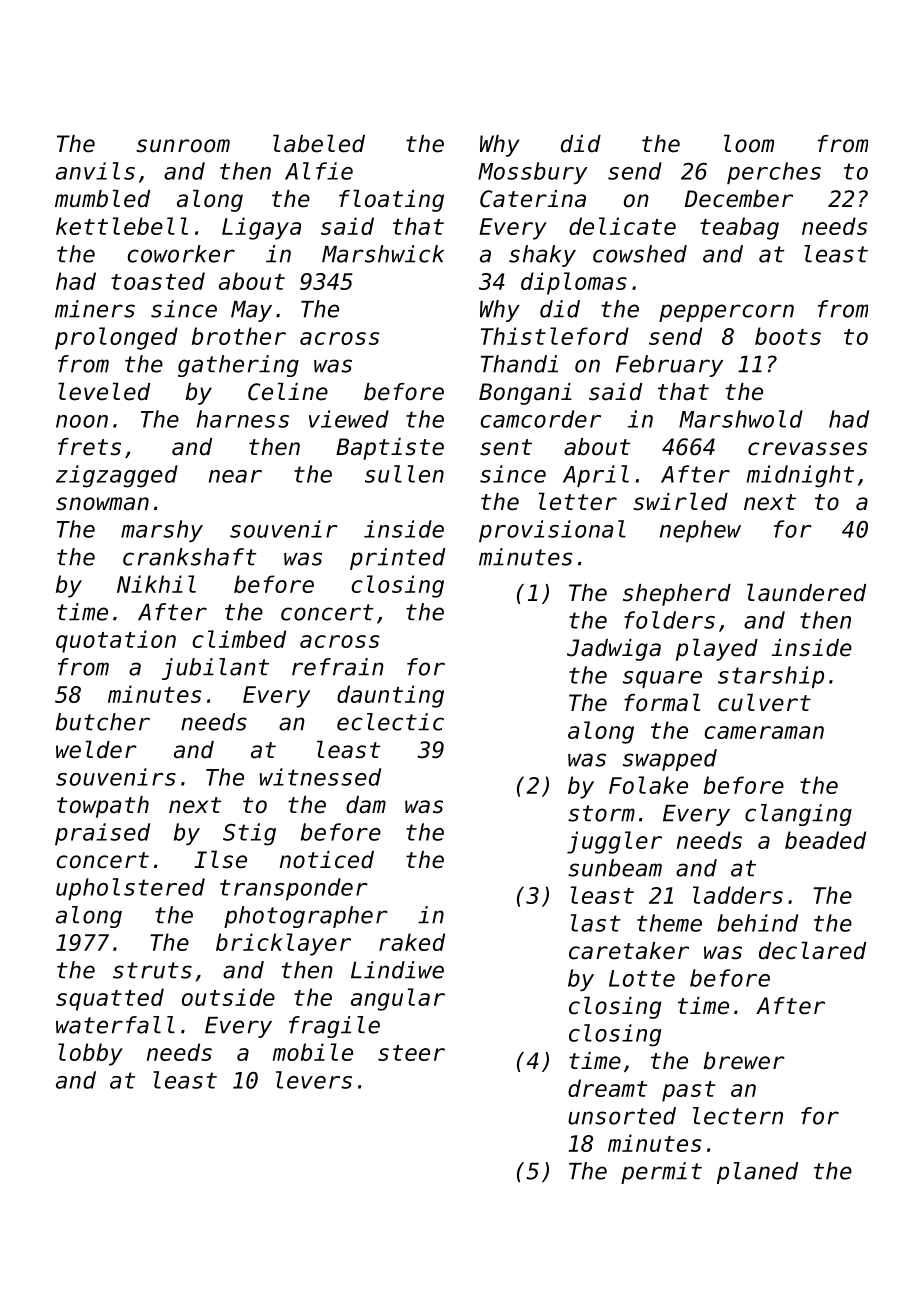 The image size is (924, 1311). I want to click on Mossbury, so click(532, 173).
